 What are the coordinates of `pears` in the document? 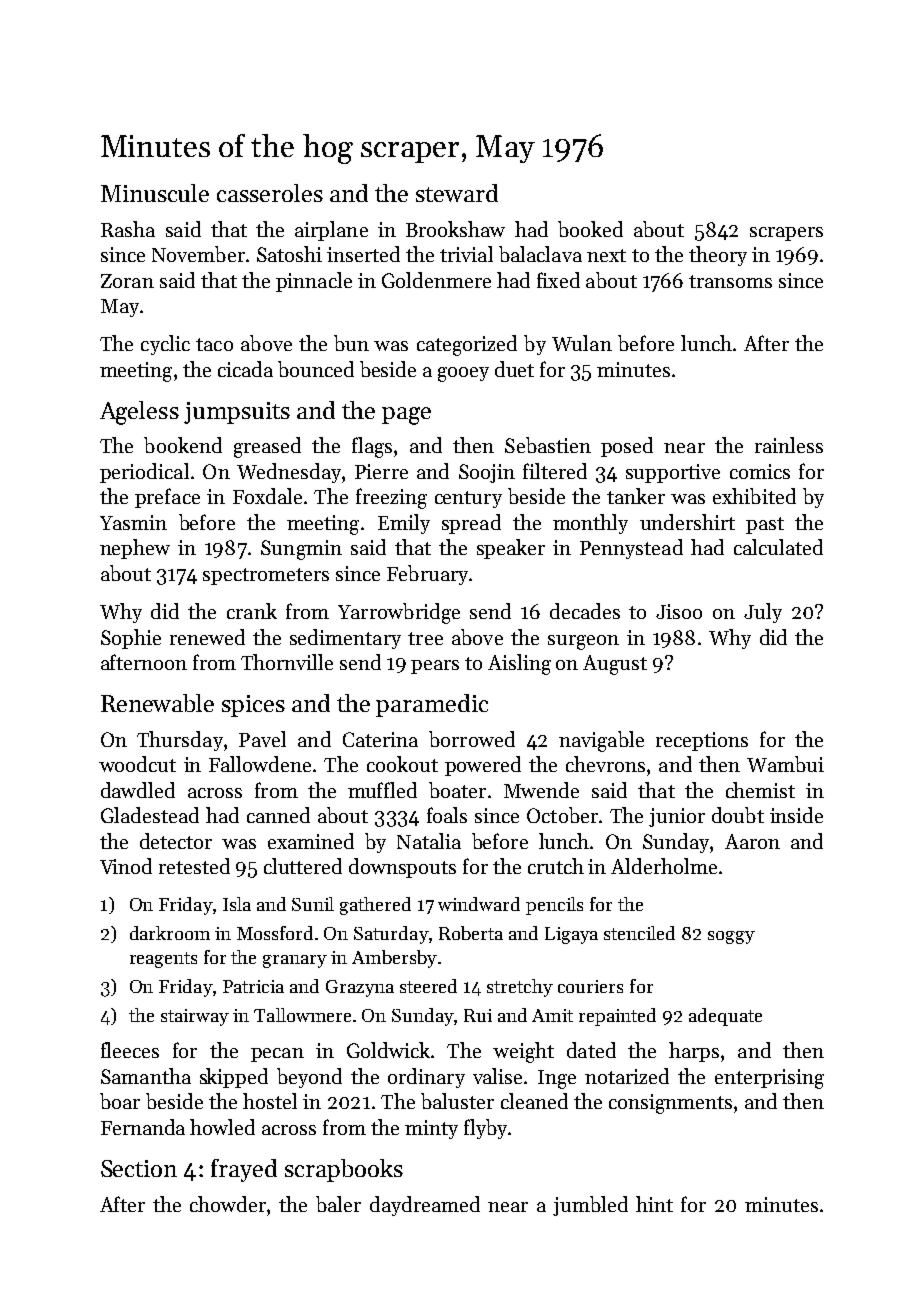 It's located at (435, 667).
